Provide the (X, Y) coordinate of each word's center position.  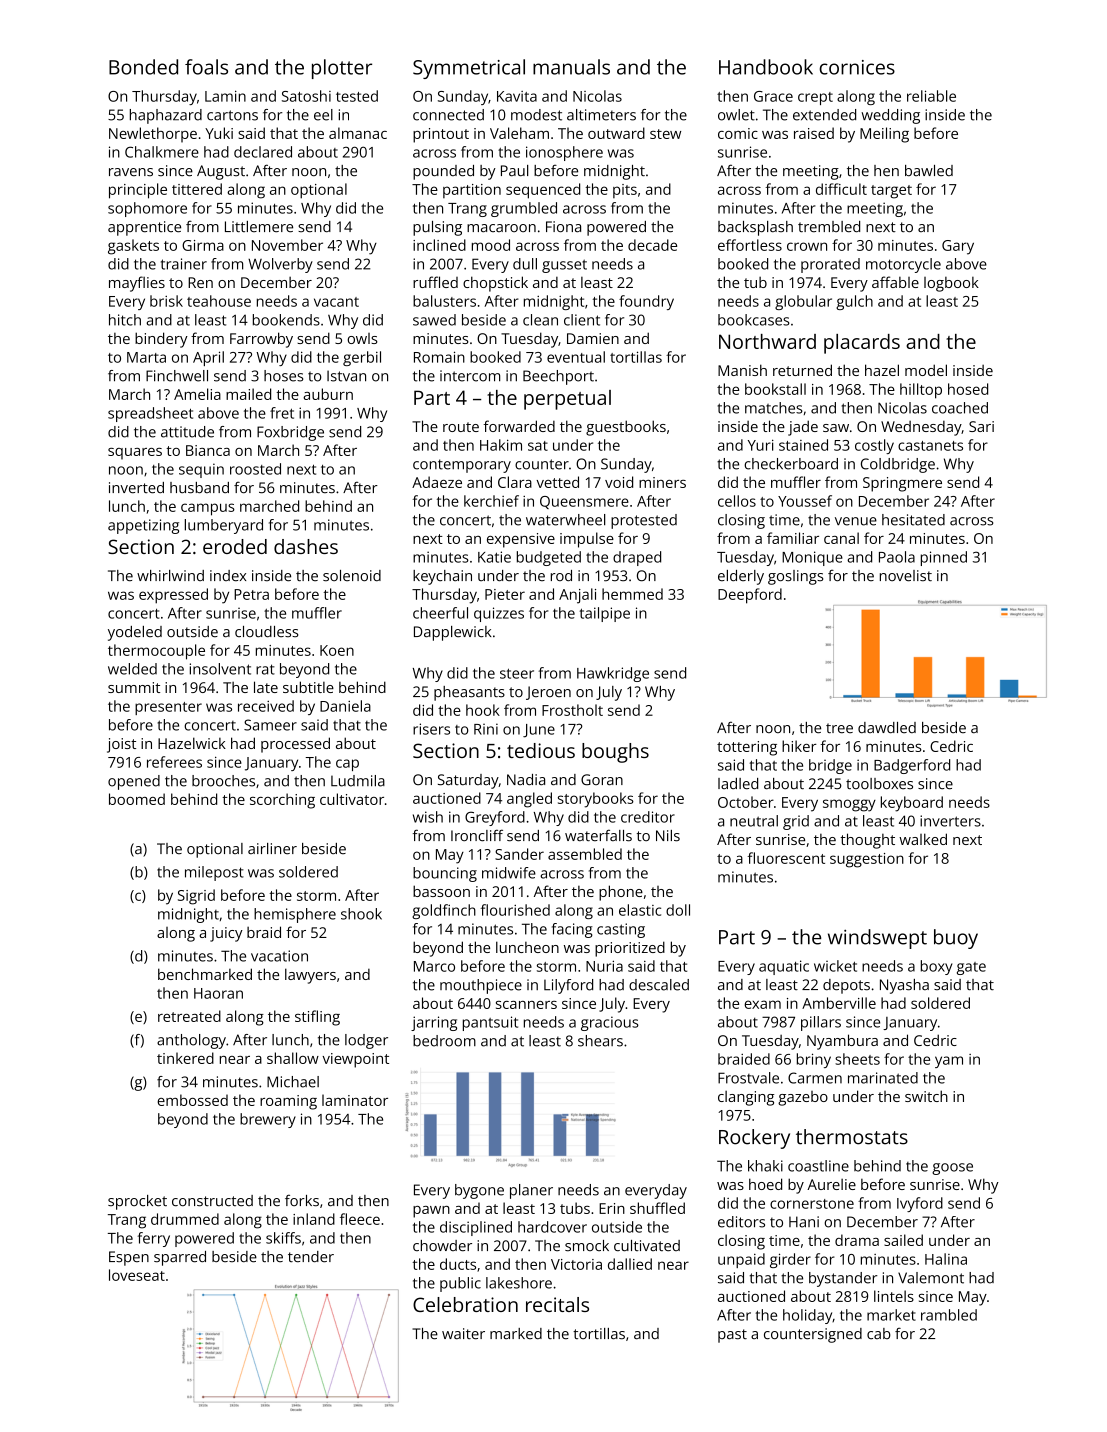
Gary (958, 247)
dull (525, 264)
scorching (282, 801)
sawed (434, 320)
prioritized (630, 949)
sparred (180, 1258)
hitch (125, 320)
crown (807, 246)
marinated (883, 1078)
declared (263, 152)
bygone (479, 1191)
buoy (956, 939)
